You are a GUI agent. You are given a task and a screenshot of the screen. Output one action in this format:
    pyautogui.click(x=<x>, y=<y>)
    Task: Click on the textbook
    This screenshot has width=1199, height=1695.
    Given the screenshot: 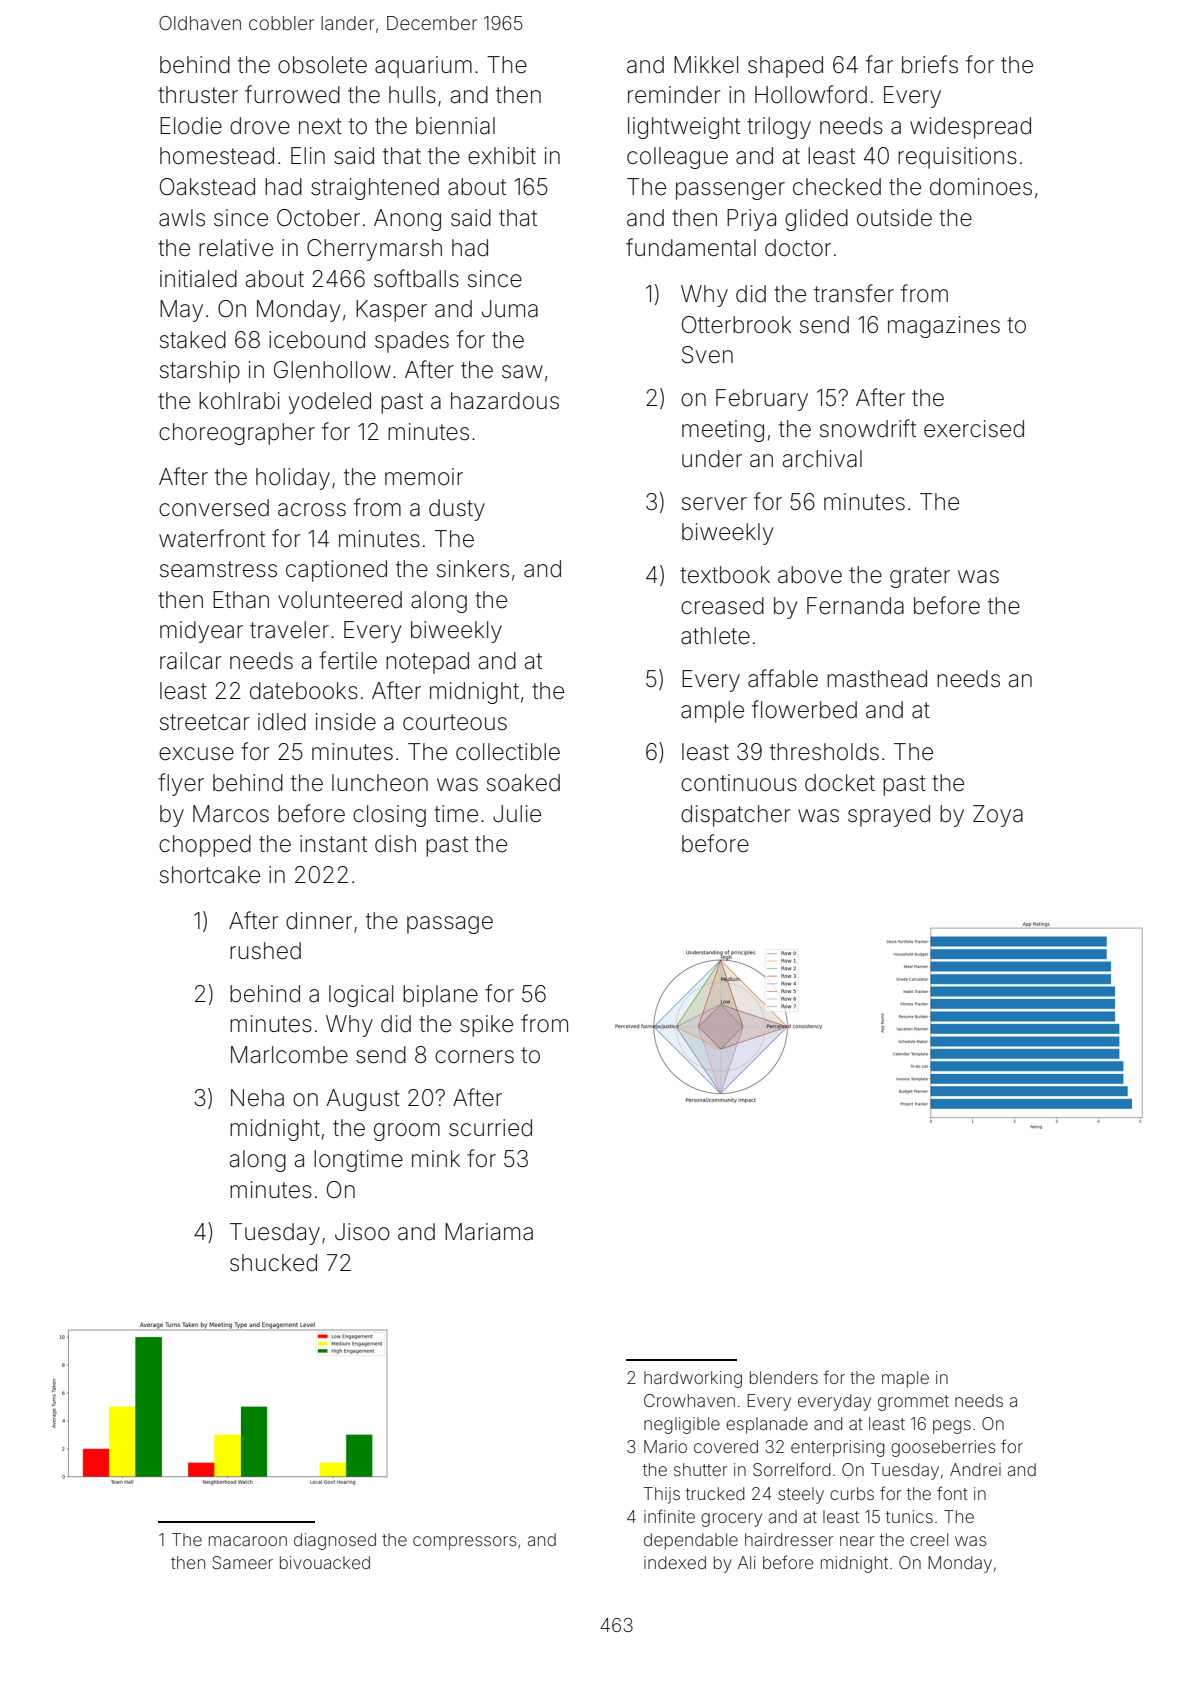 What is the action you would take?
    pyautogui.click(x=725, y=575)
